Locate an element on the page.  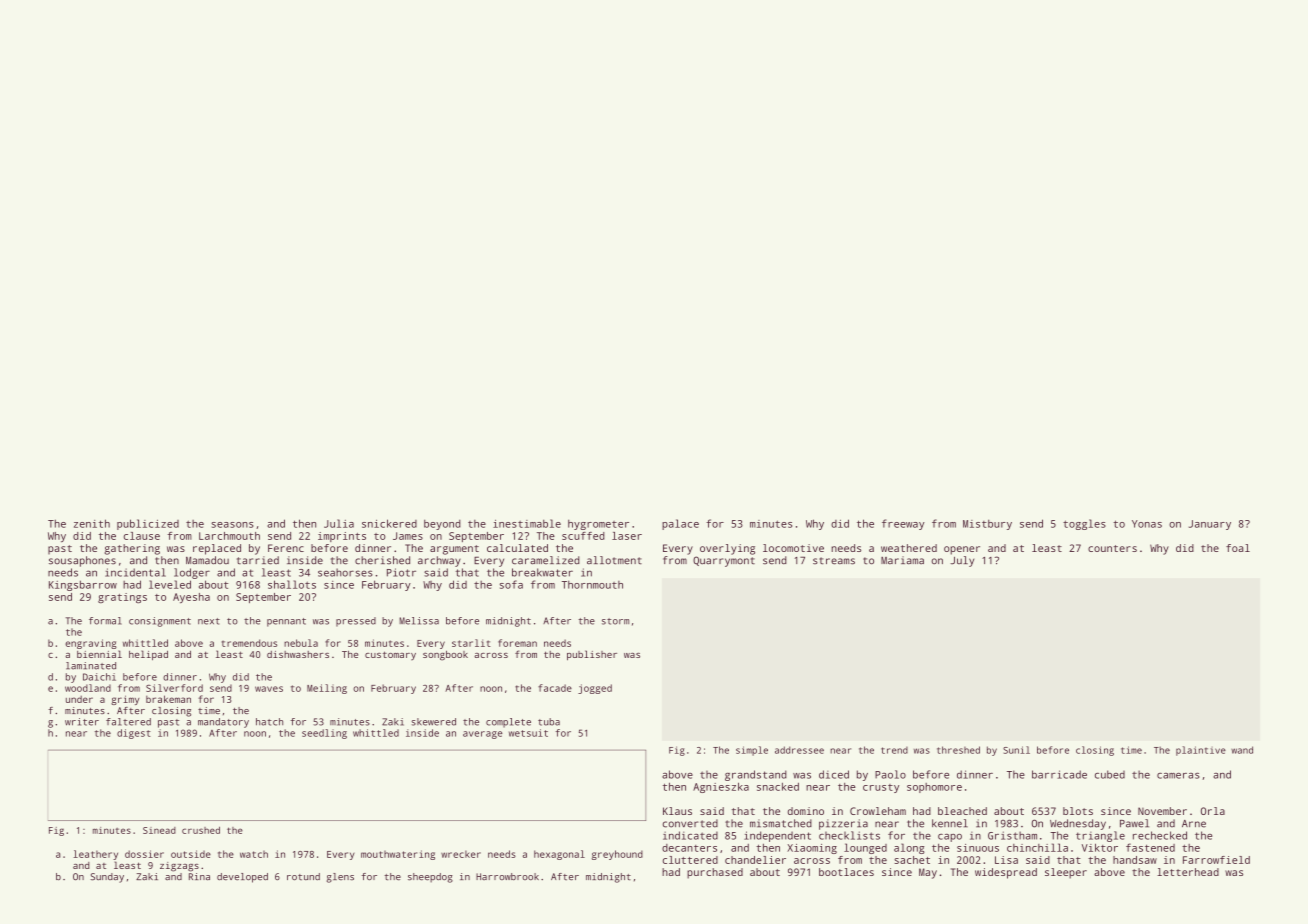
trend is located at coordinates (894, 750).
